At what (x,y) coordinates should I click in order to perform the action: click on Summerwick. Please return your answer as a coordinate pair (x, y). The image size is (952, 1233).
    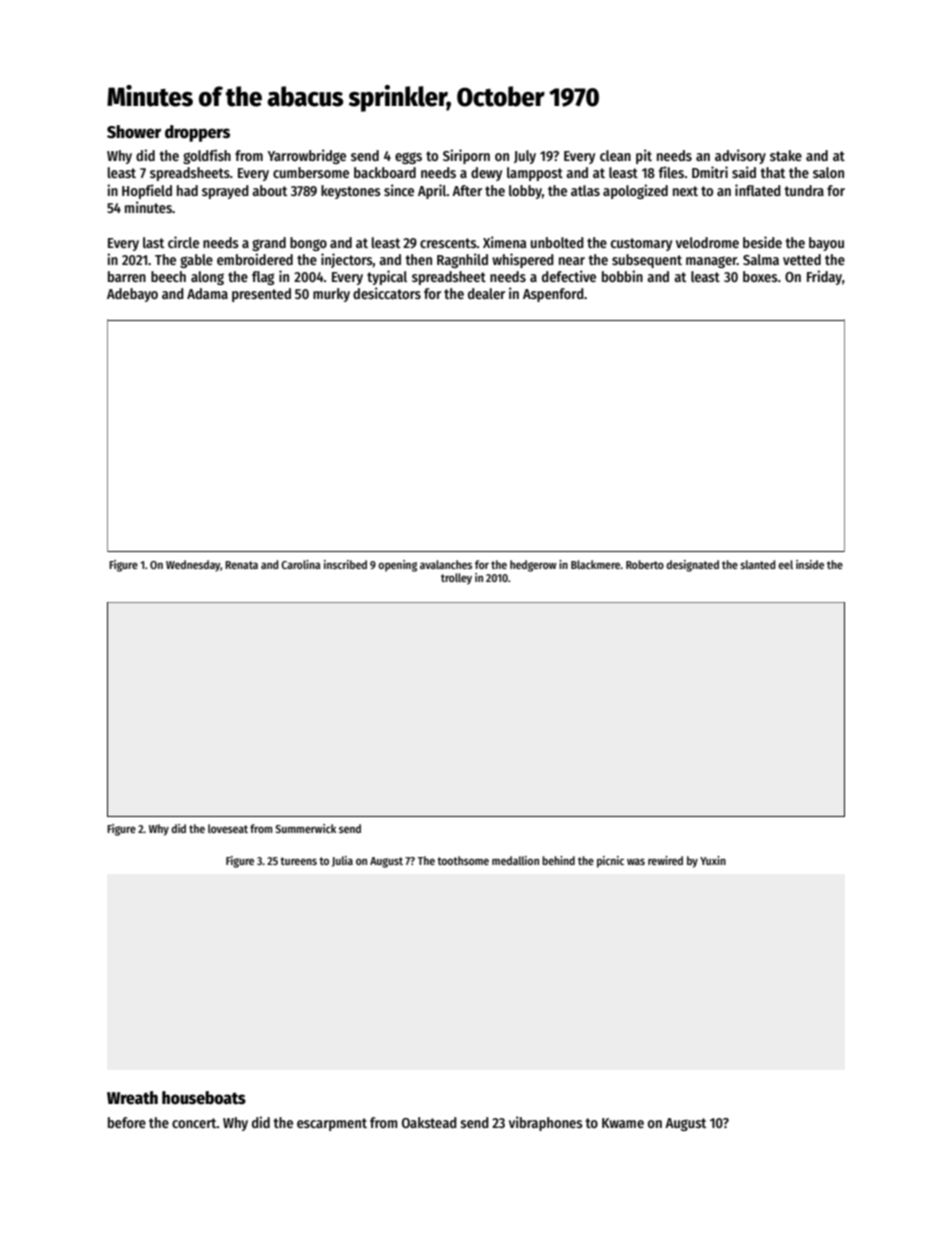
    Looking at the image, I should click on (305, 828).
